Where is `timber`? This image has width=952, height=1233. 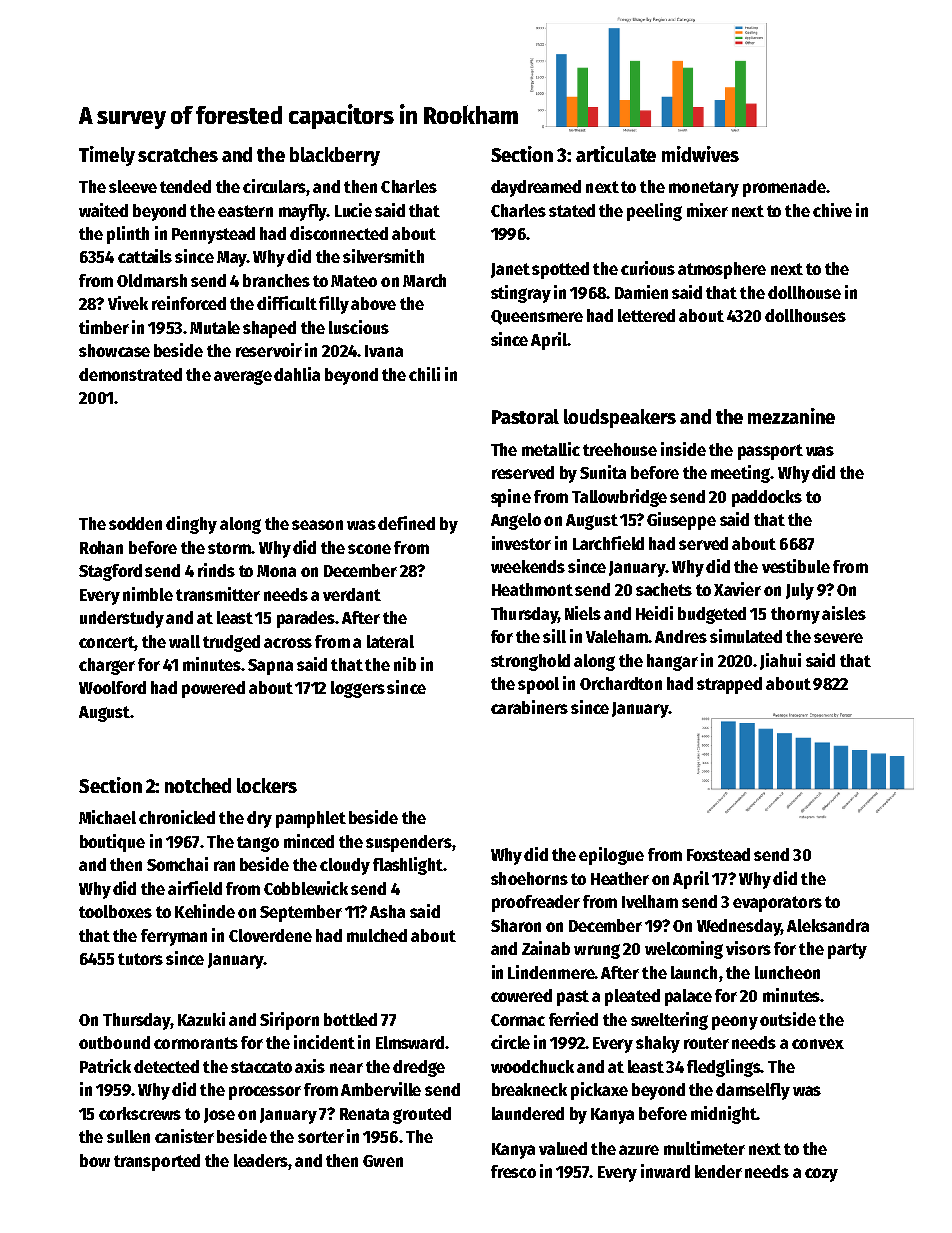 timber is located at coordinates (104, 327).
